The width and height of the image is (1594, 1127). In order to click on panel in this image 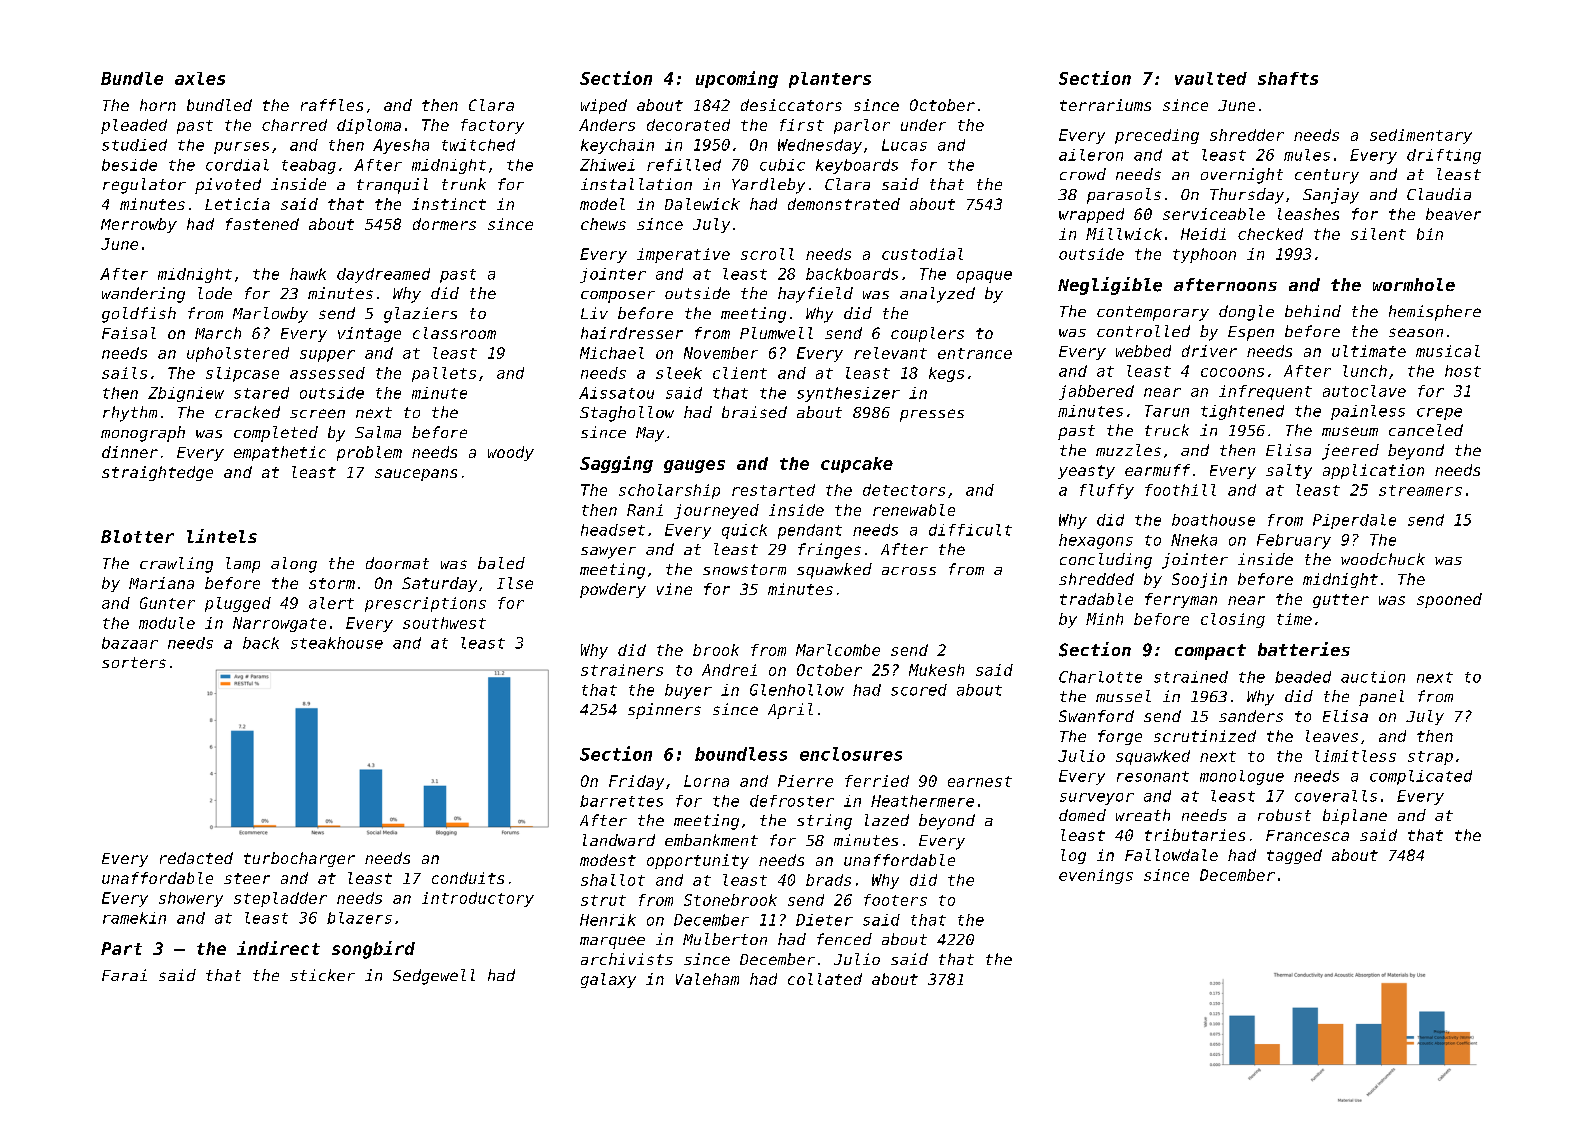, I will do `click(1381, 698)`.
